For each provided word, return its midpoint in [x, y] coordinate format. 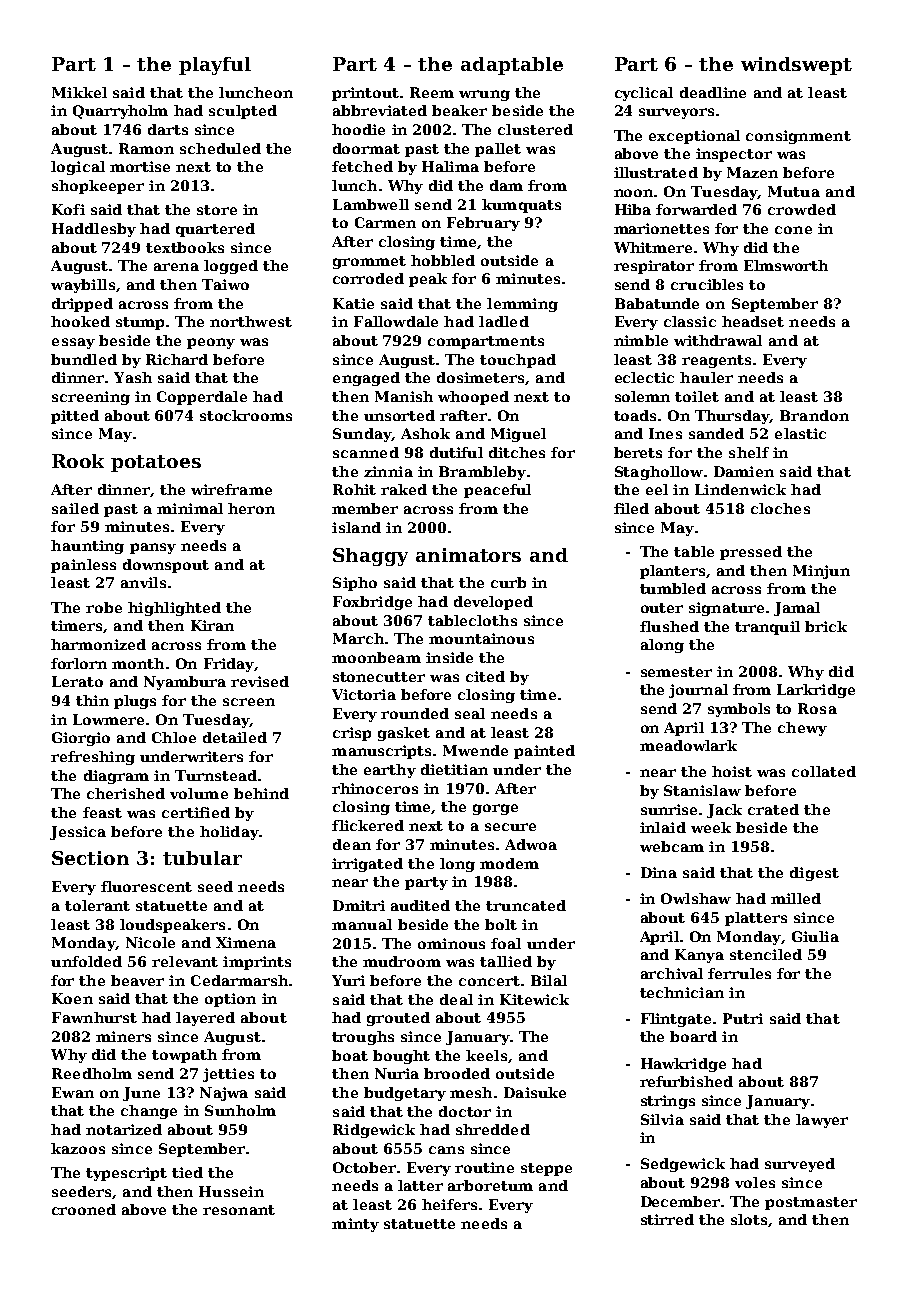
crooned [84, 1209]
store [217, 210]
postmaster [811, 1203]
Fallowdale [396, 321]
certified [196, 812]
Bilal [549, 980]
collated [824, 771]
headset [753, 321]
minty [355, 1225]
